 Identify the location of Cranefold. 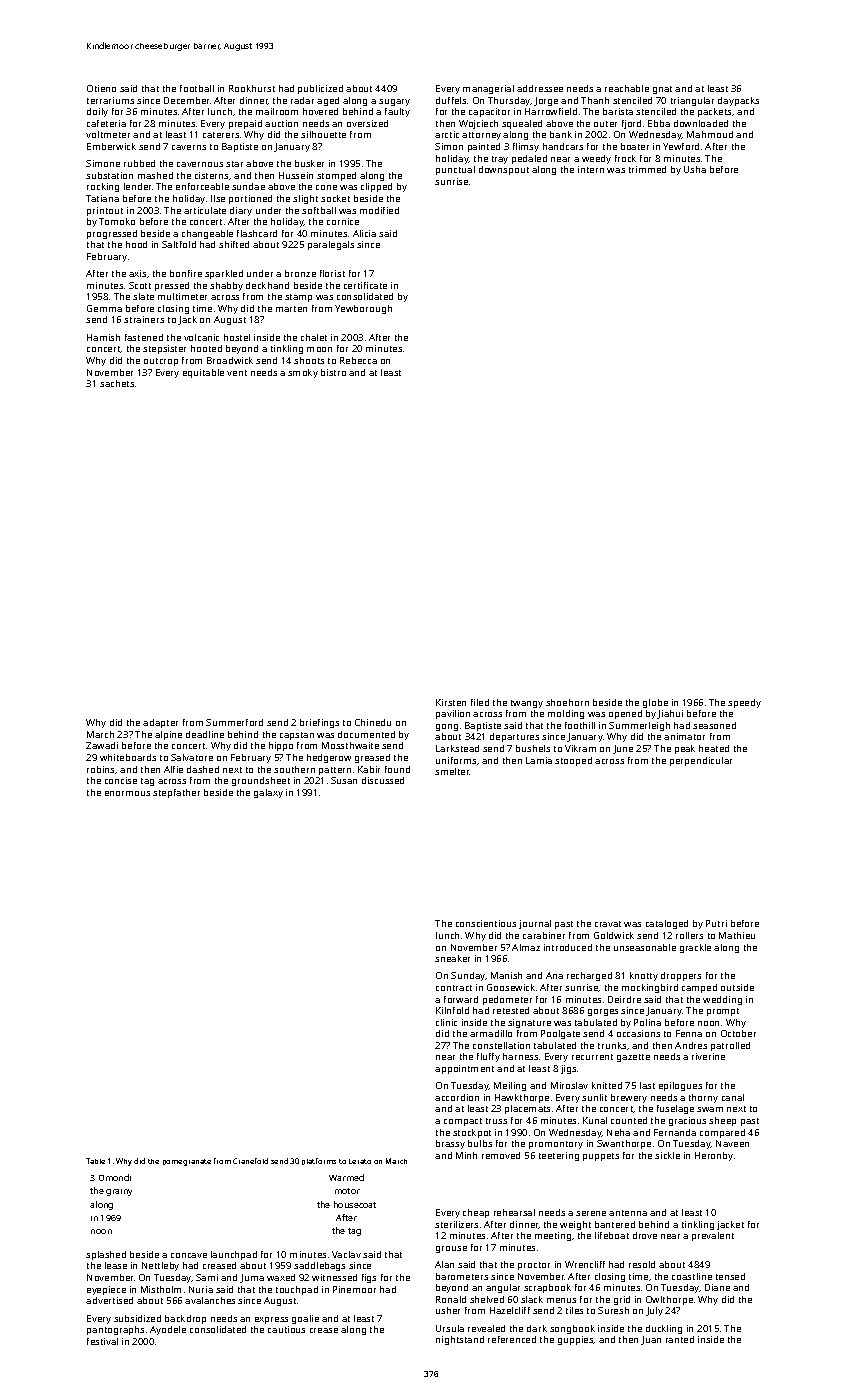
(250, 1161).
